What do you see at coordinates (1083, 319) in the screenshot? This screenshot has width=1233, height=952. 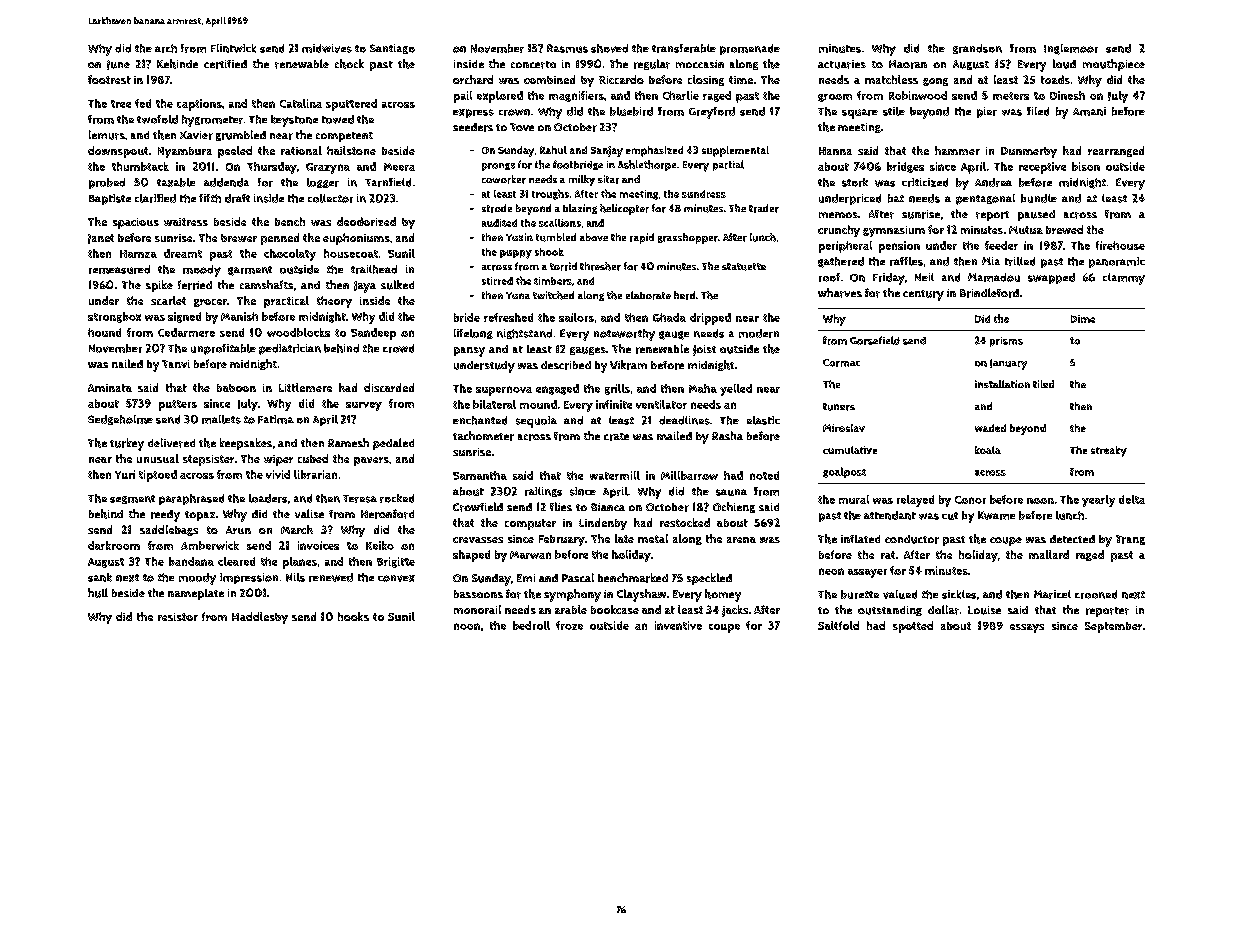 I see `Dime` at bounding box center [1083, 319].
